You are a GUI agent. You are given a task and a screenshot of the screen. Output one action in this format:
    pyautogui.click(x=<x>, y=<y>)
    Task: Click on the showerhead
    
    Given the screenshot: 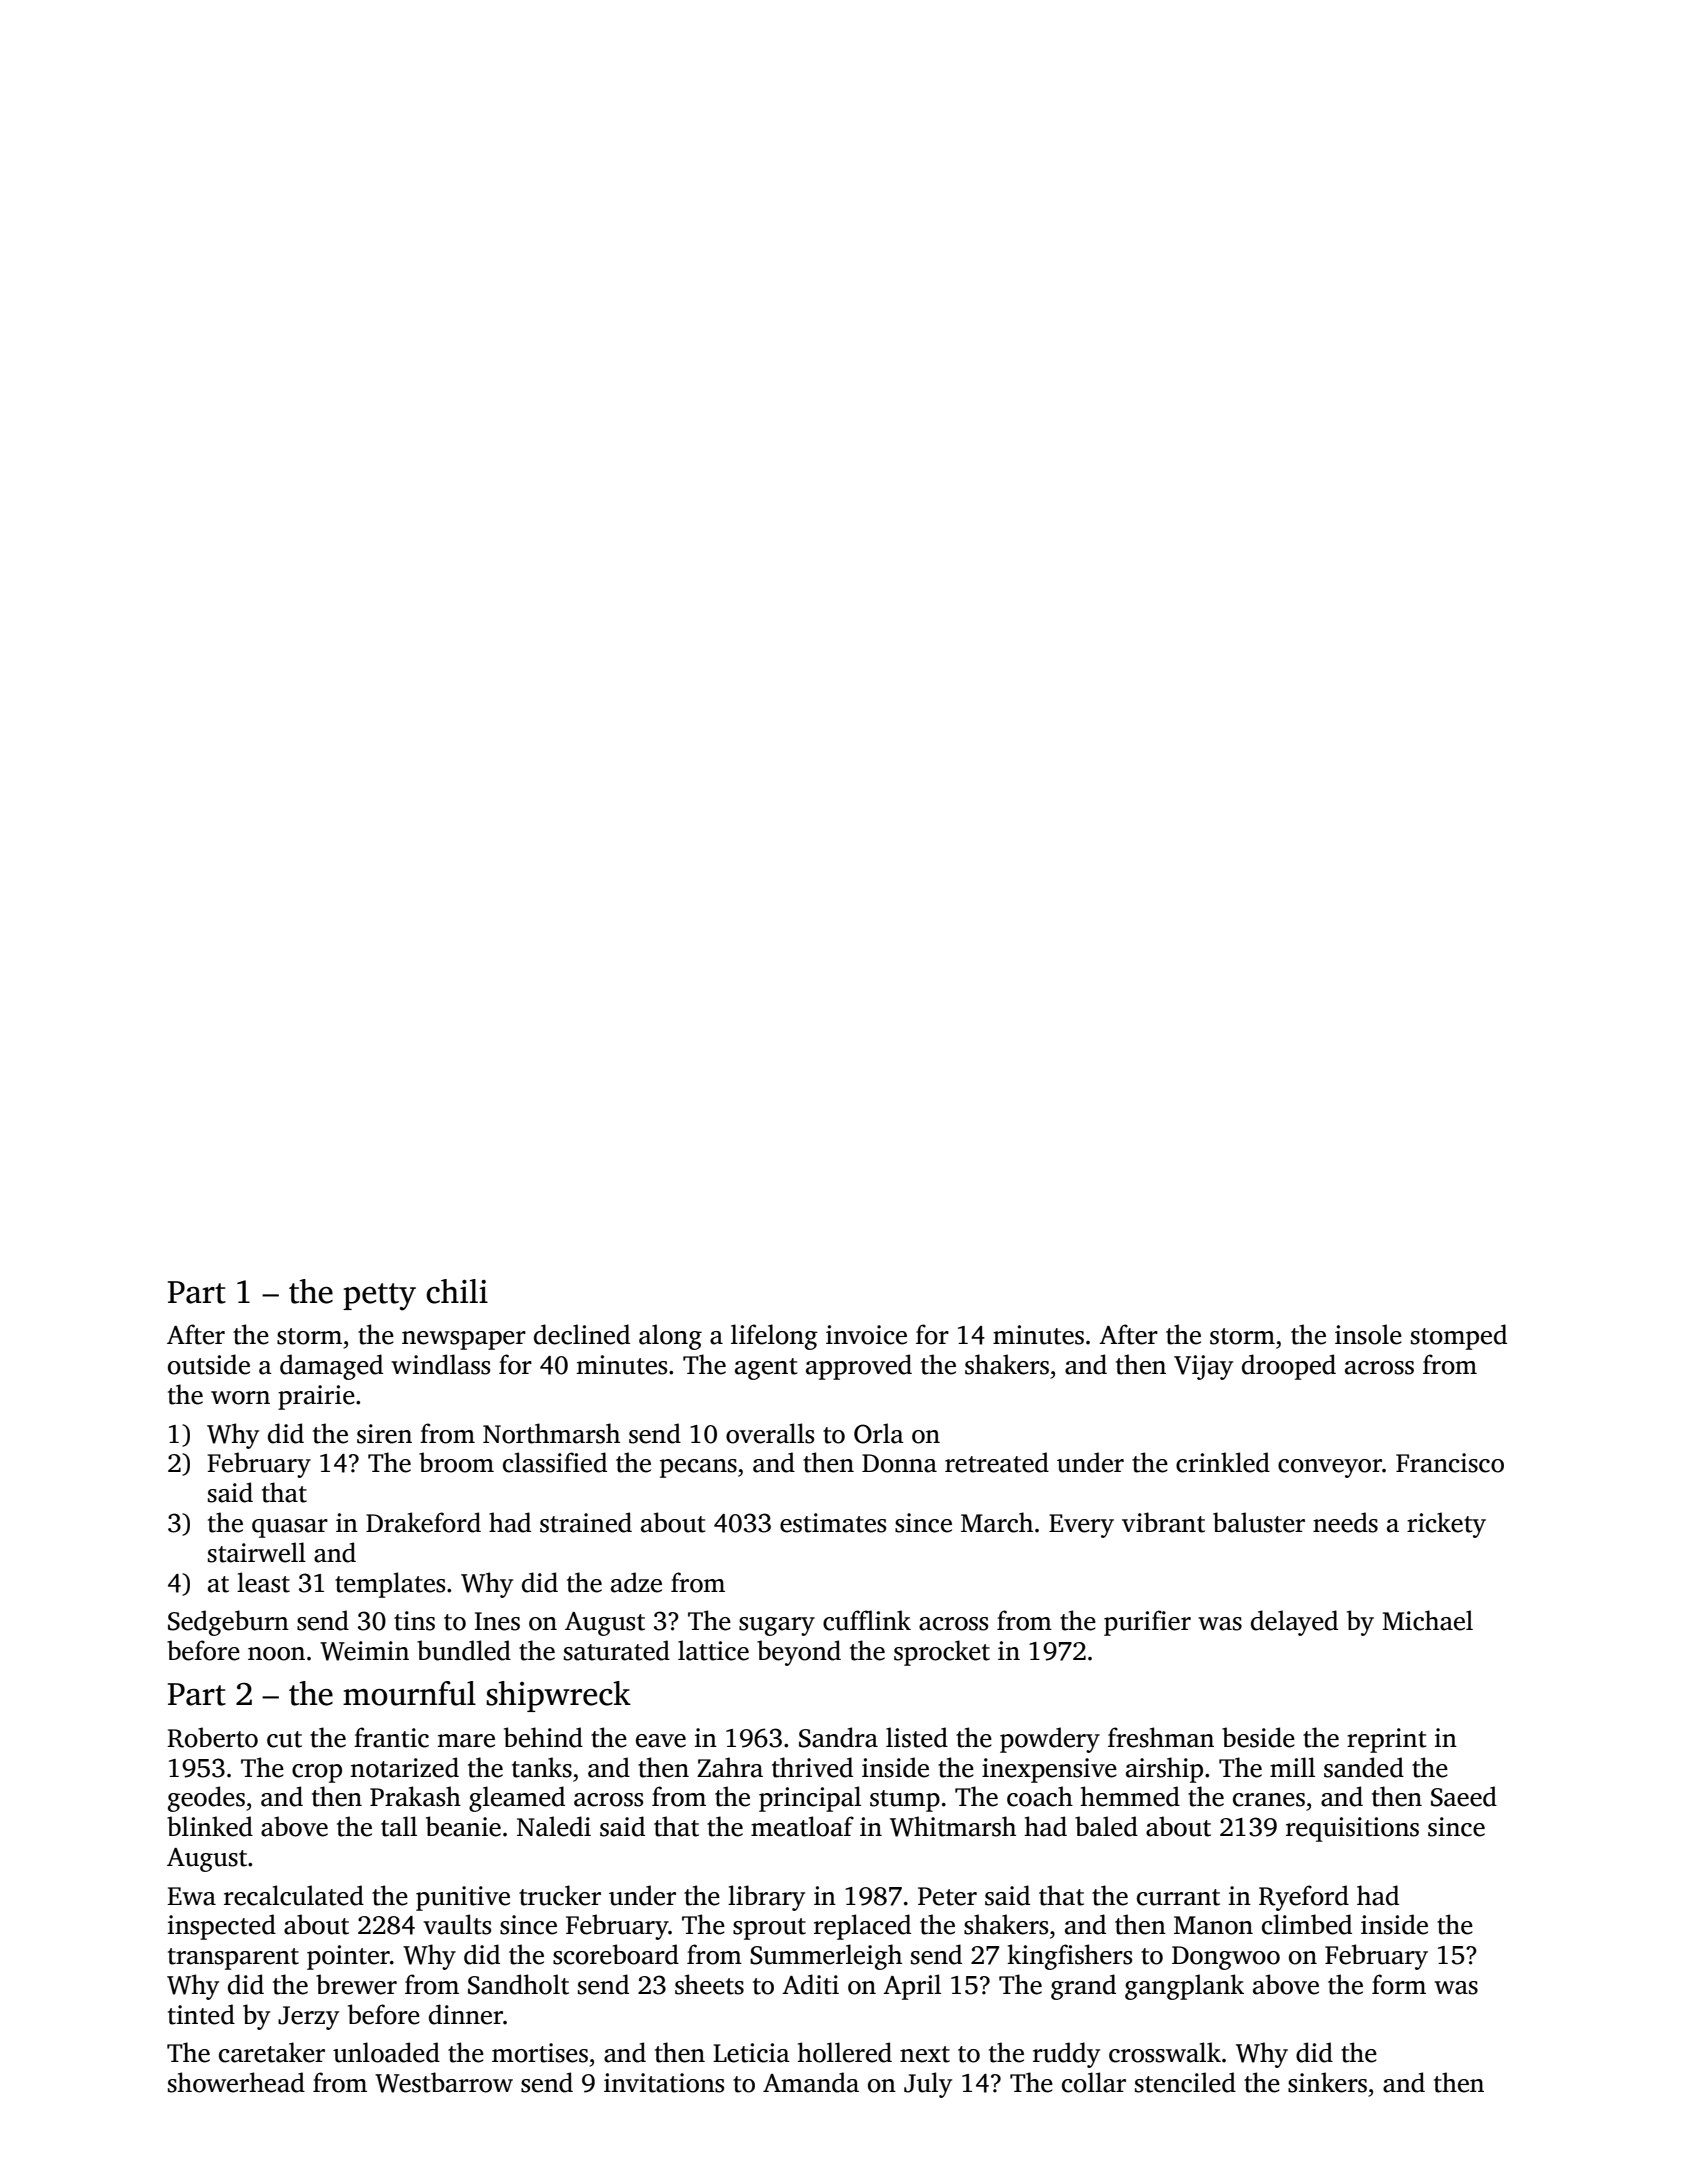 What is the action you would take?
    pyautogui.click(x=236, y=2082)
